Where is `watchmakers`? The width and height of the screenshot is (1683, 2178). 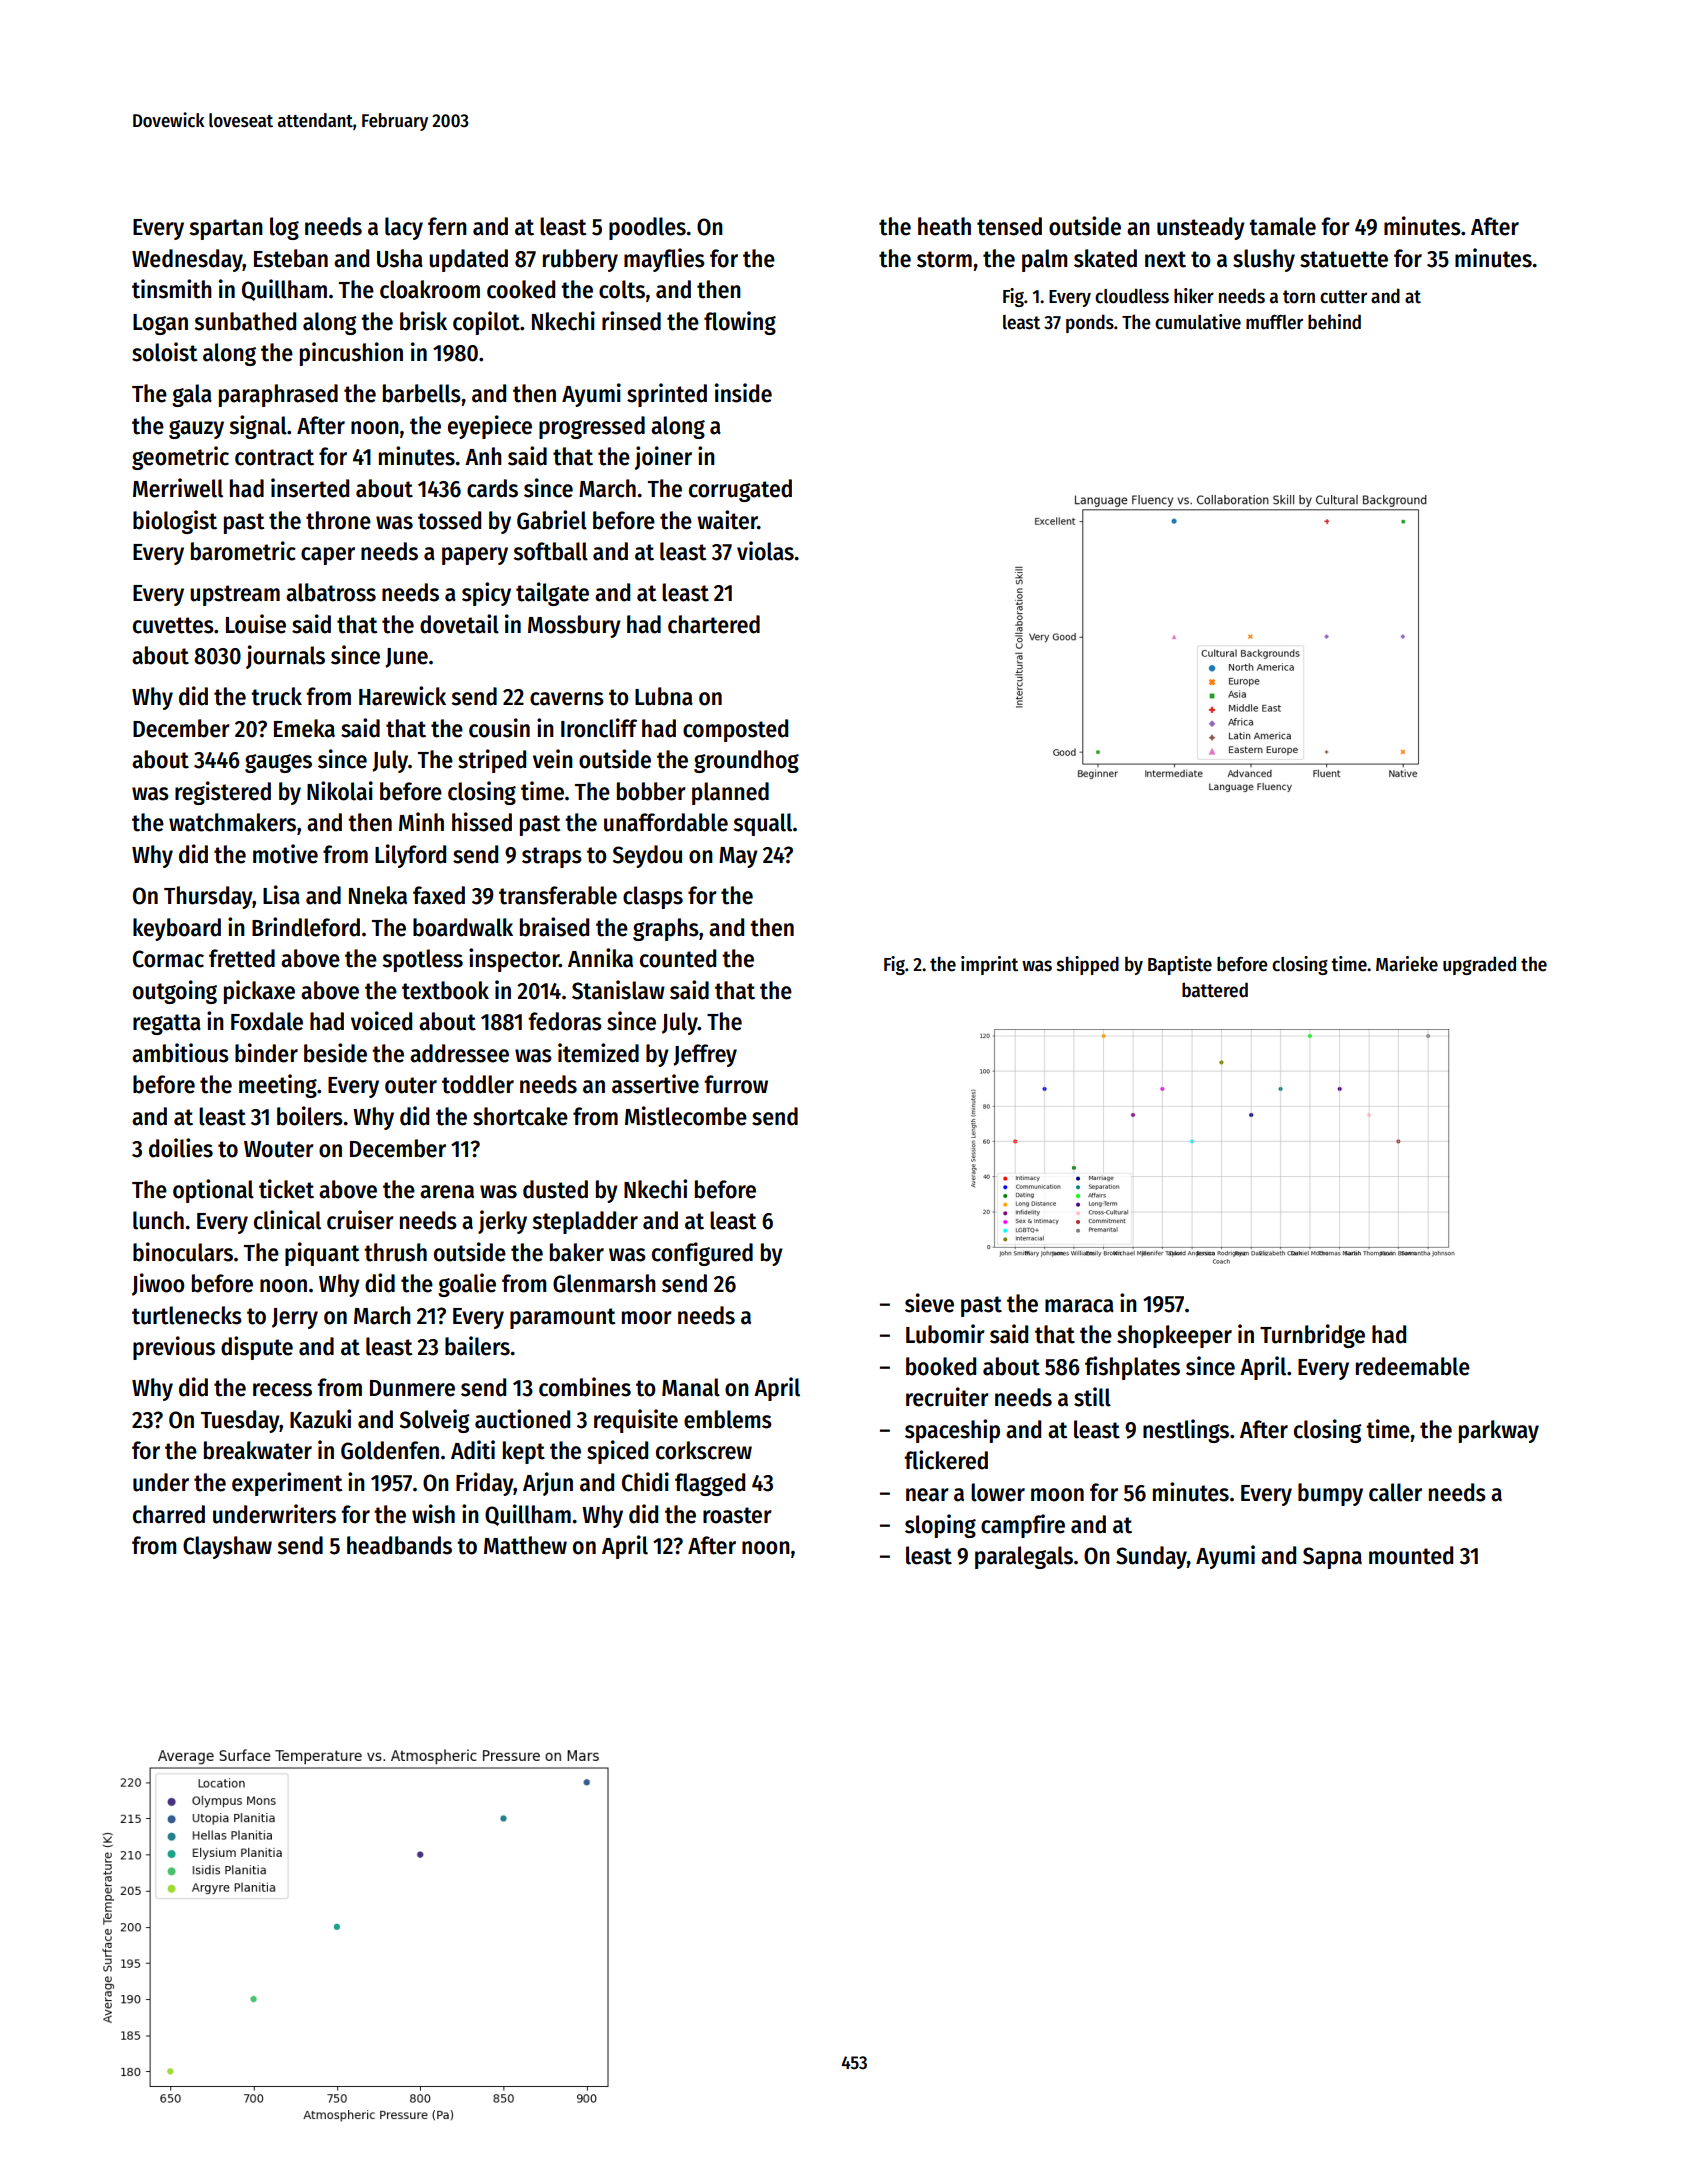
watchmakers is located at coordinates (232, 822).
